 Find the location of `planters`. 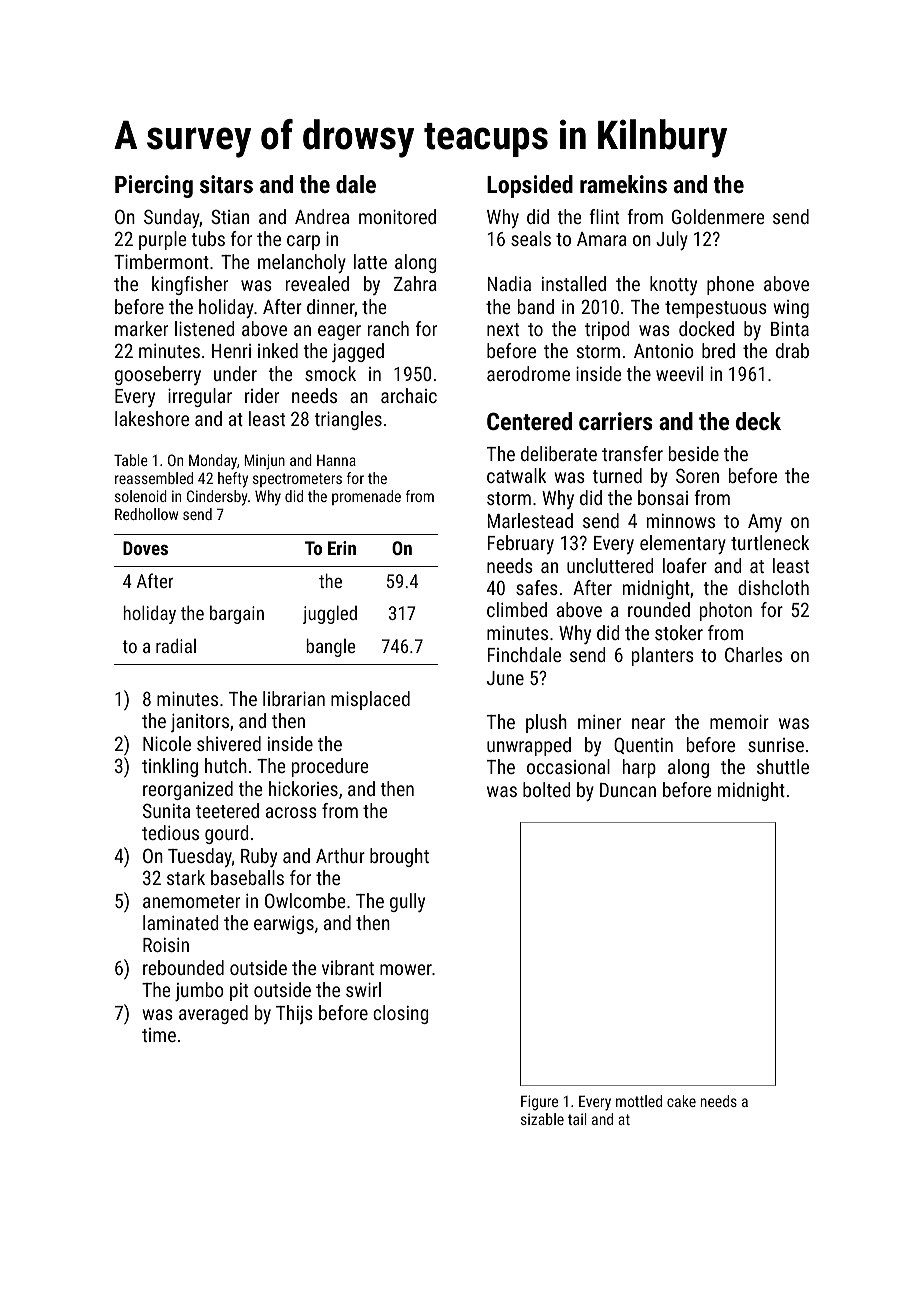

planters is located at coordinates (663, 656).
